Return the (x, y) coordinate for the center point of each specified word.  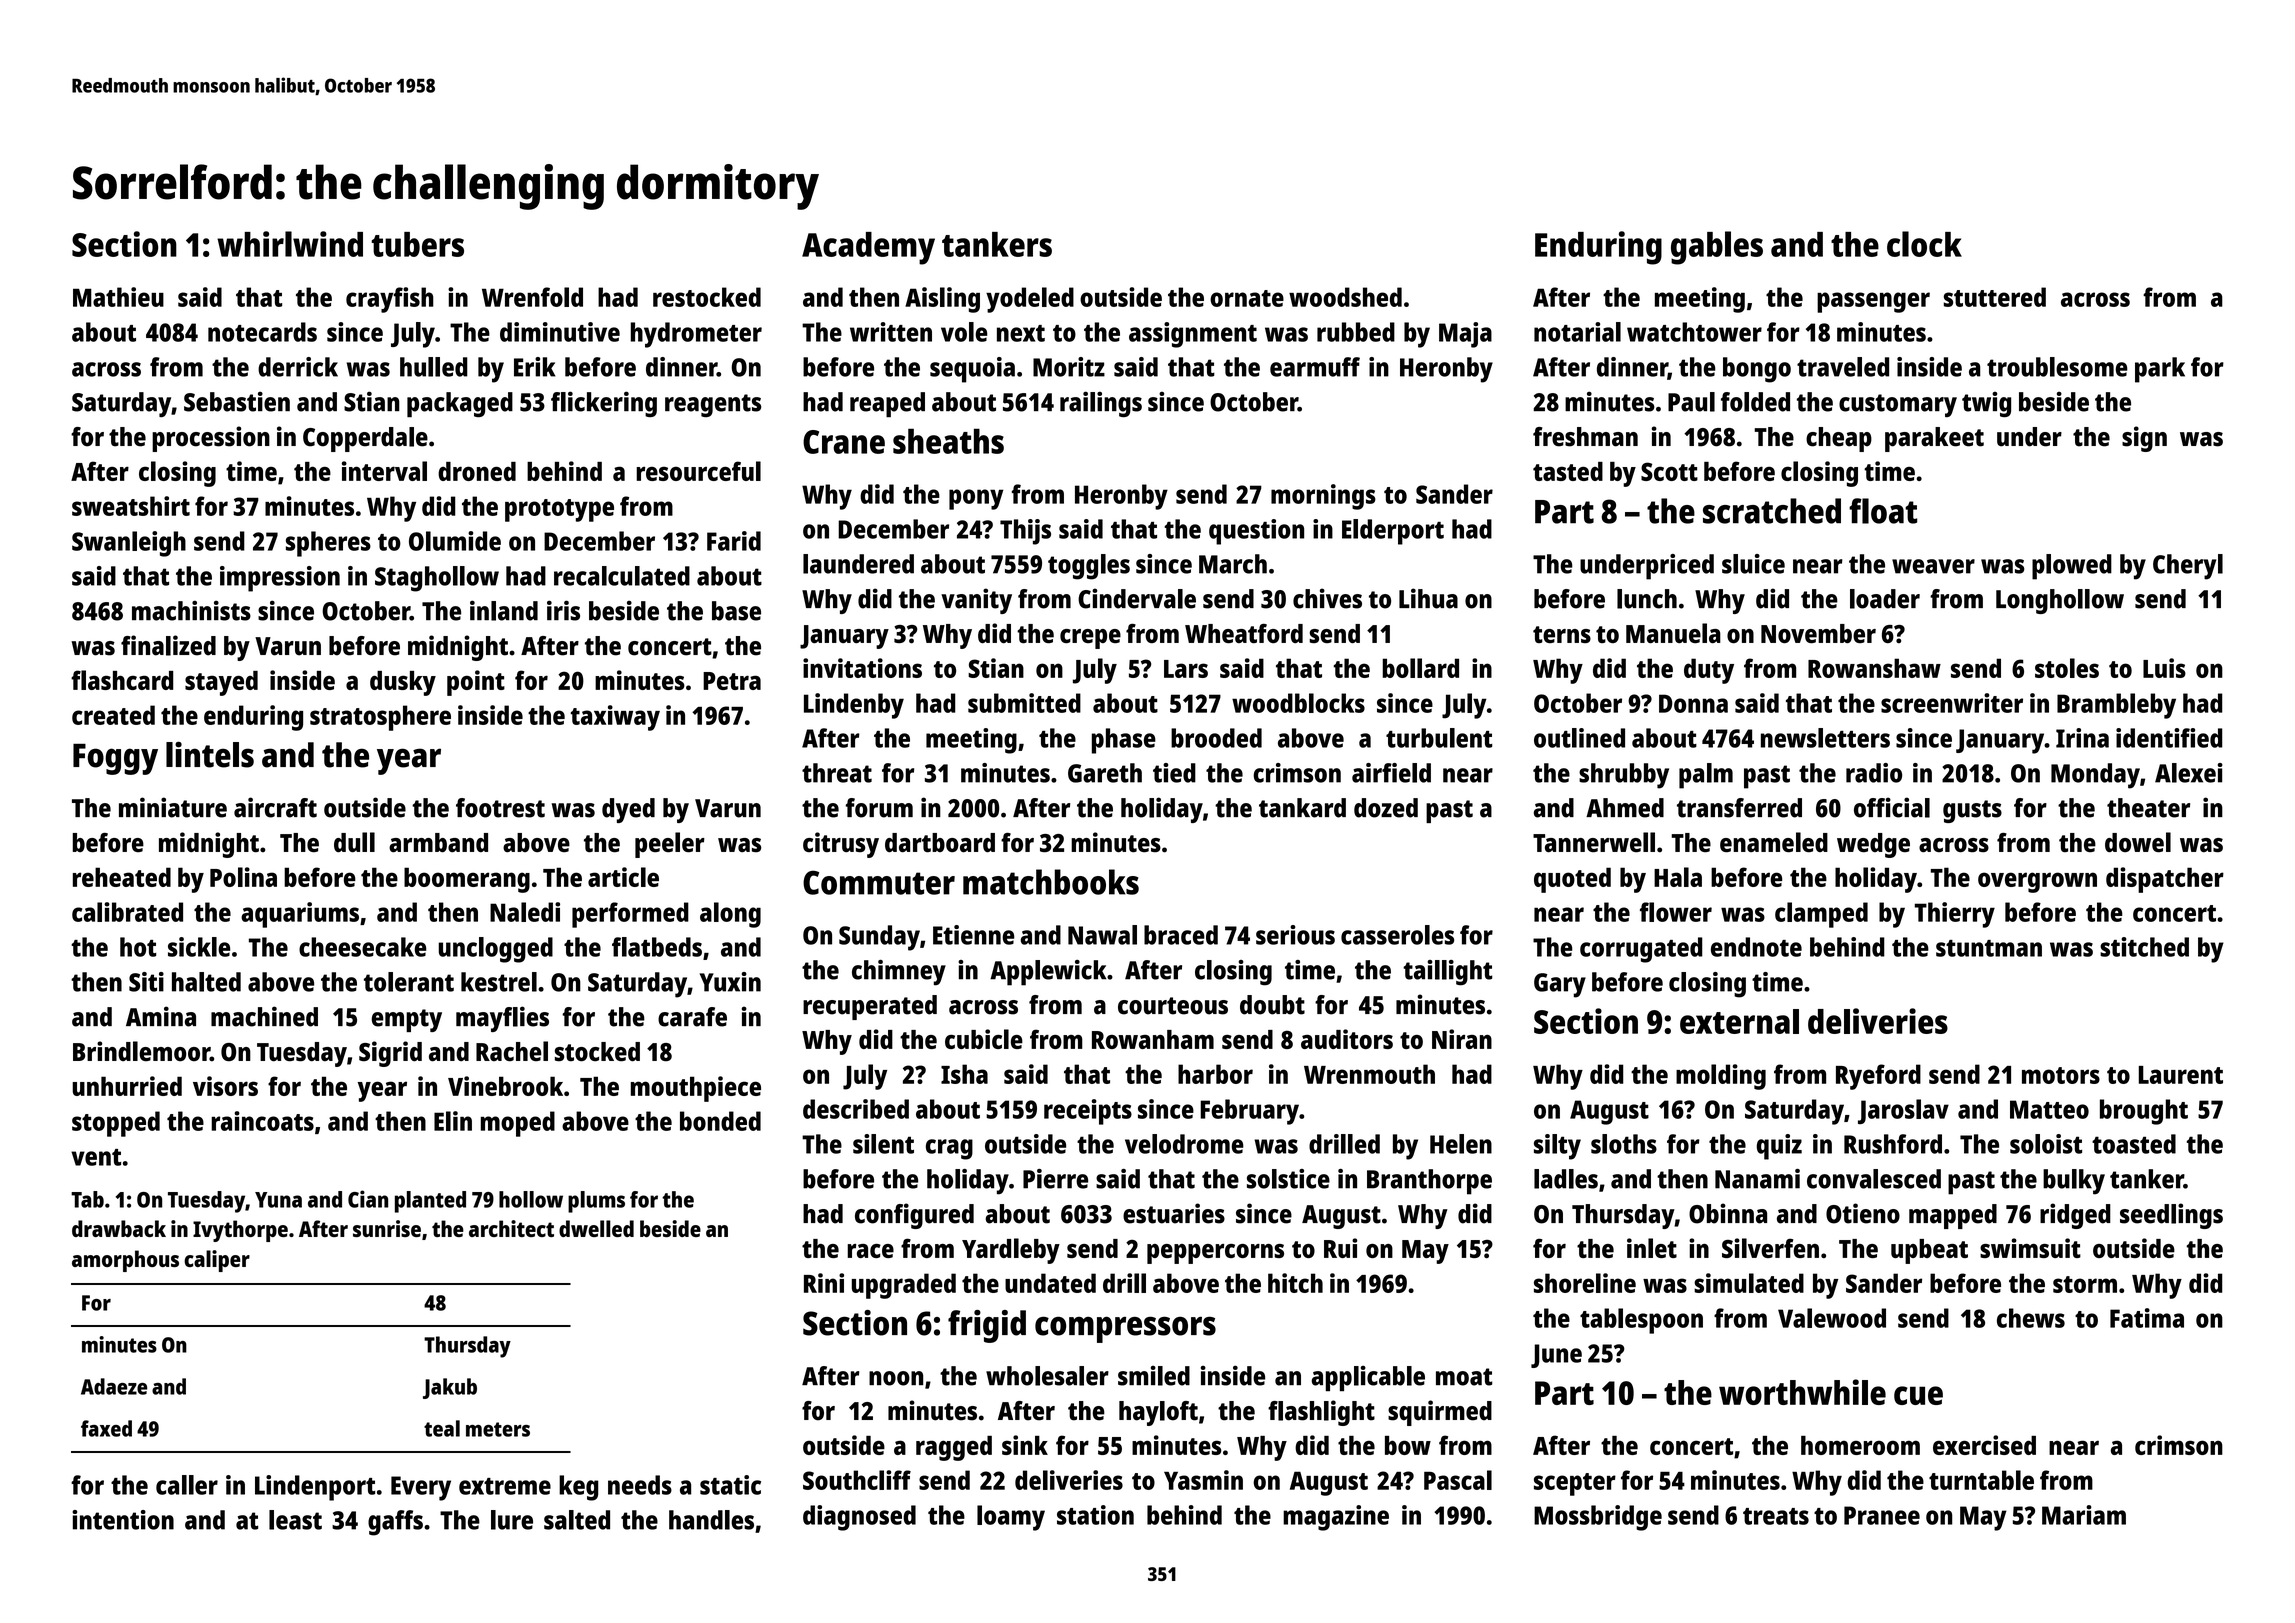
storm (2085, 1284)
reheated (122, 877)
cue (1918, 1395)
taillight (1447, 973)
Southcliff (857, 1480)
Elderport (1393, 532)
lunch (1647, 599)
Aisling (942, 300)
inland (504, 610)
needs (640, 1485)
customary (1898, 405)
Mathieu (118, 297)
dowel (2138, 842)
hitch (1295, 1283)
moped (518, 1124)
